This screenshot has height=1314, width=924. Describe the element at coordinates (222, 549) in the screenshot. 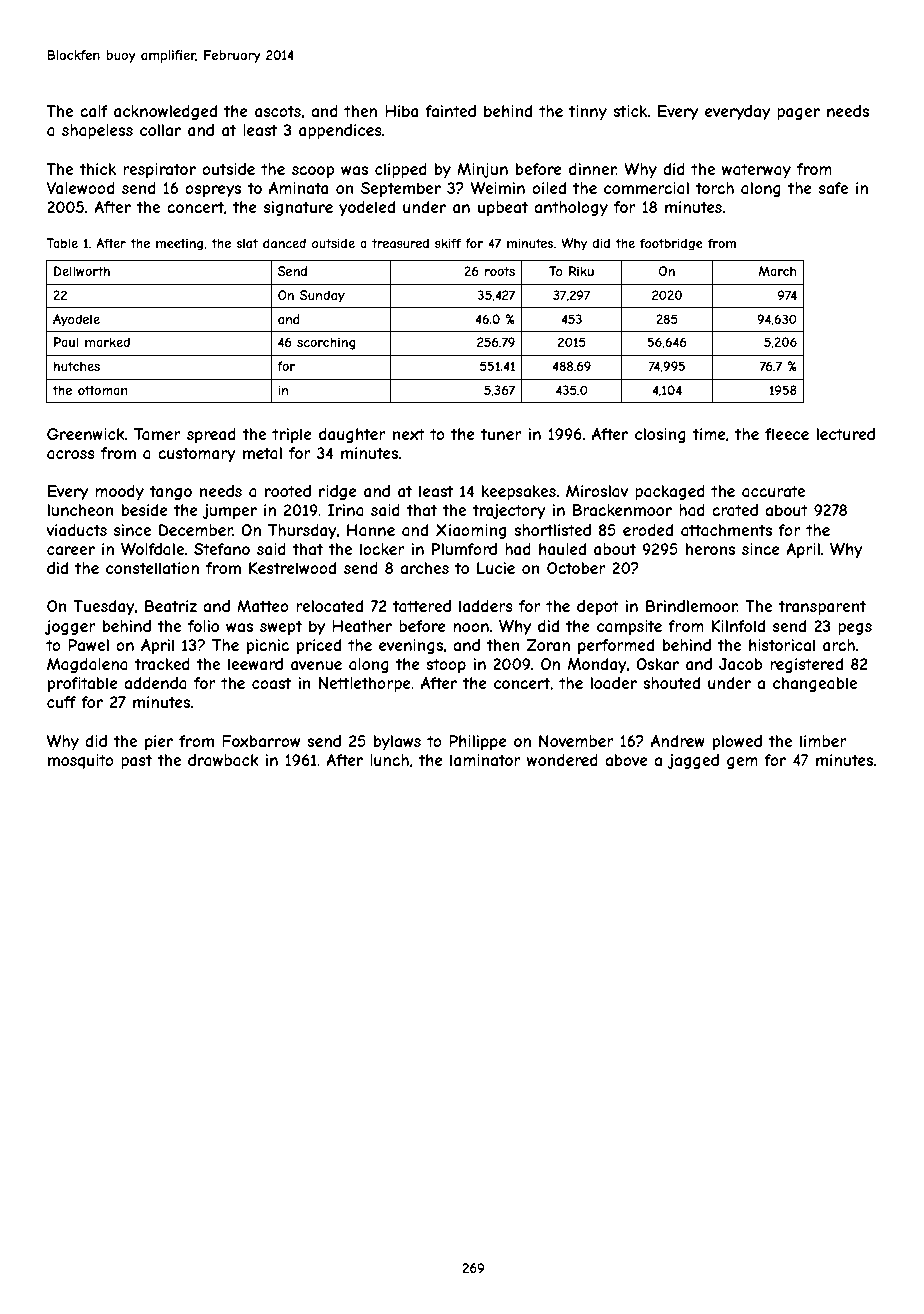

I see `Stefano` at that location.
